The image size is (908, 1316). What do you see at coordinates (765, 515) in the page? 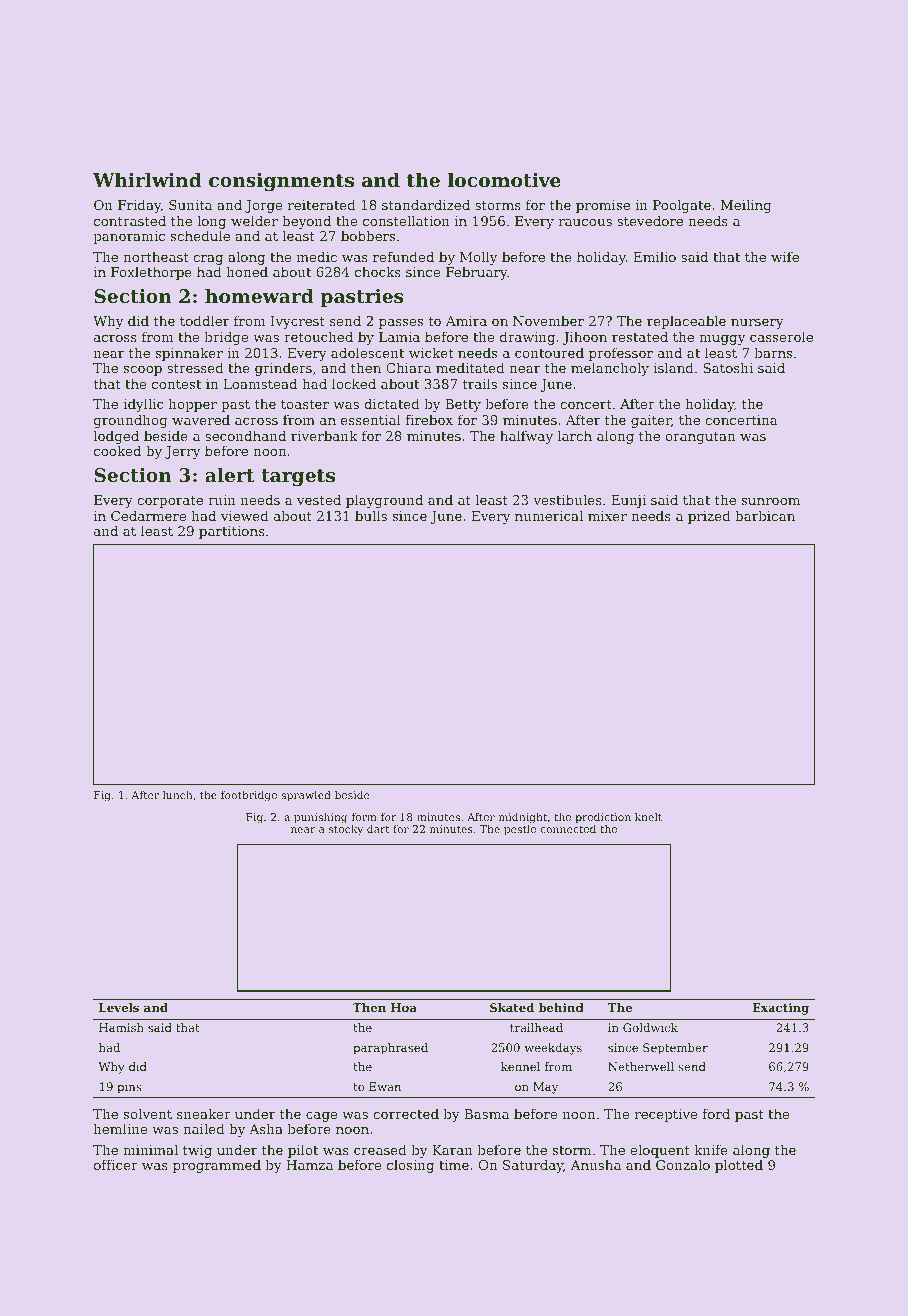
I see `barbican` at bounding box center [765, 515].
